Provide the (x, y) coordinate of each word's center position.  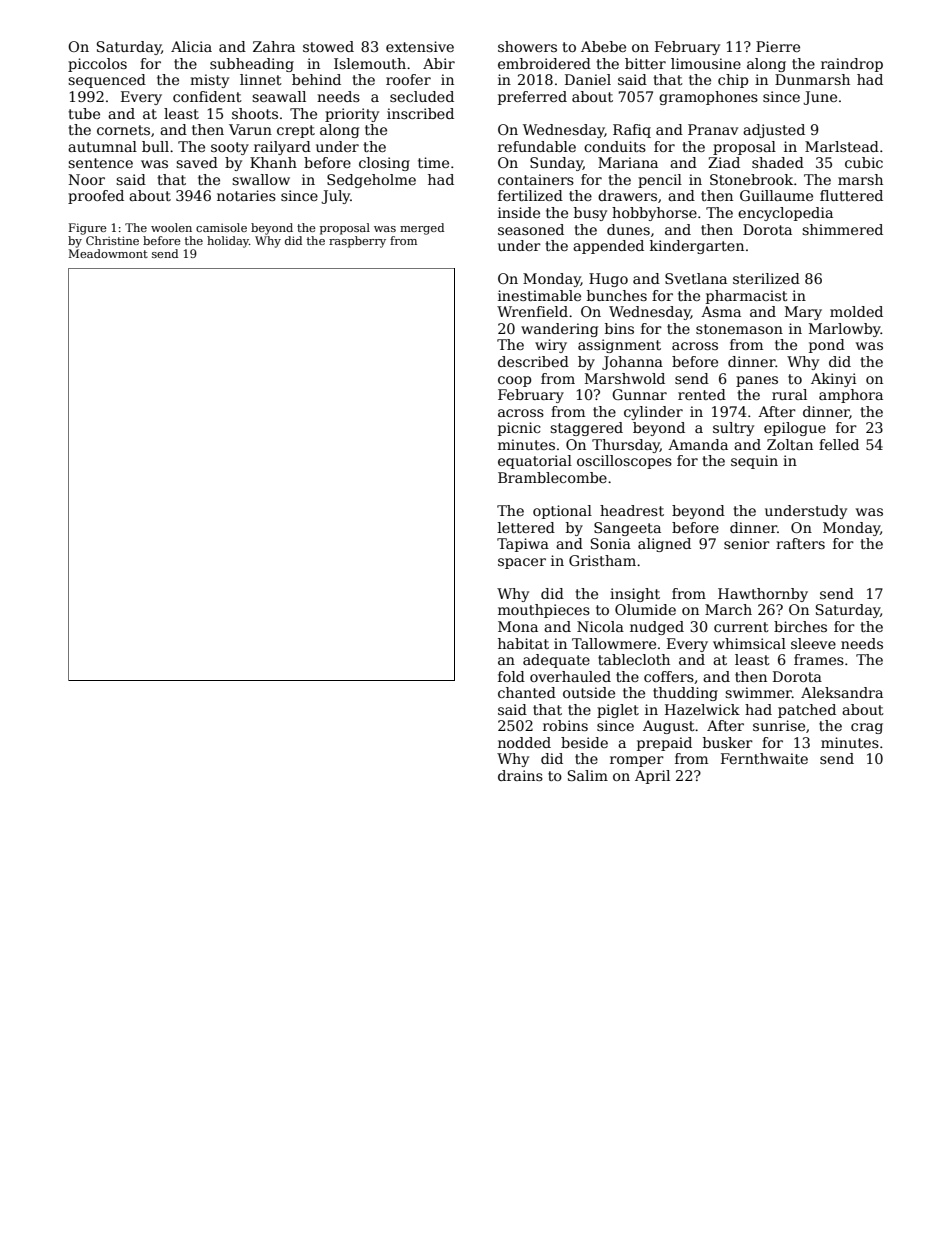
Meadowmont (108, 253)
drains (520, 775)
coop (514, 381)
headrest (632, 510)
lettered (526, 527)
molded (856, 311)
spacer (522, 563)
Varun (250, 129)
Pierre (778, 46)
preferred (532, 98)
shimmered (842, 229)
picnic (519, 429)
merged (422, 229)
